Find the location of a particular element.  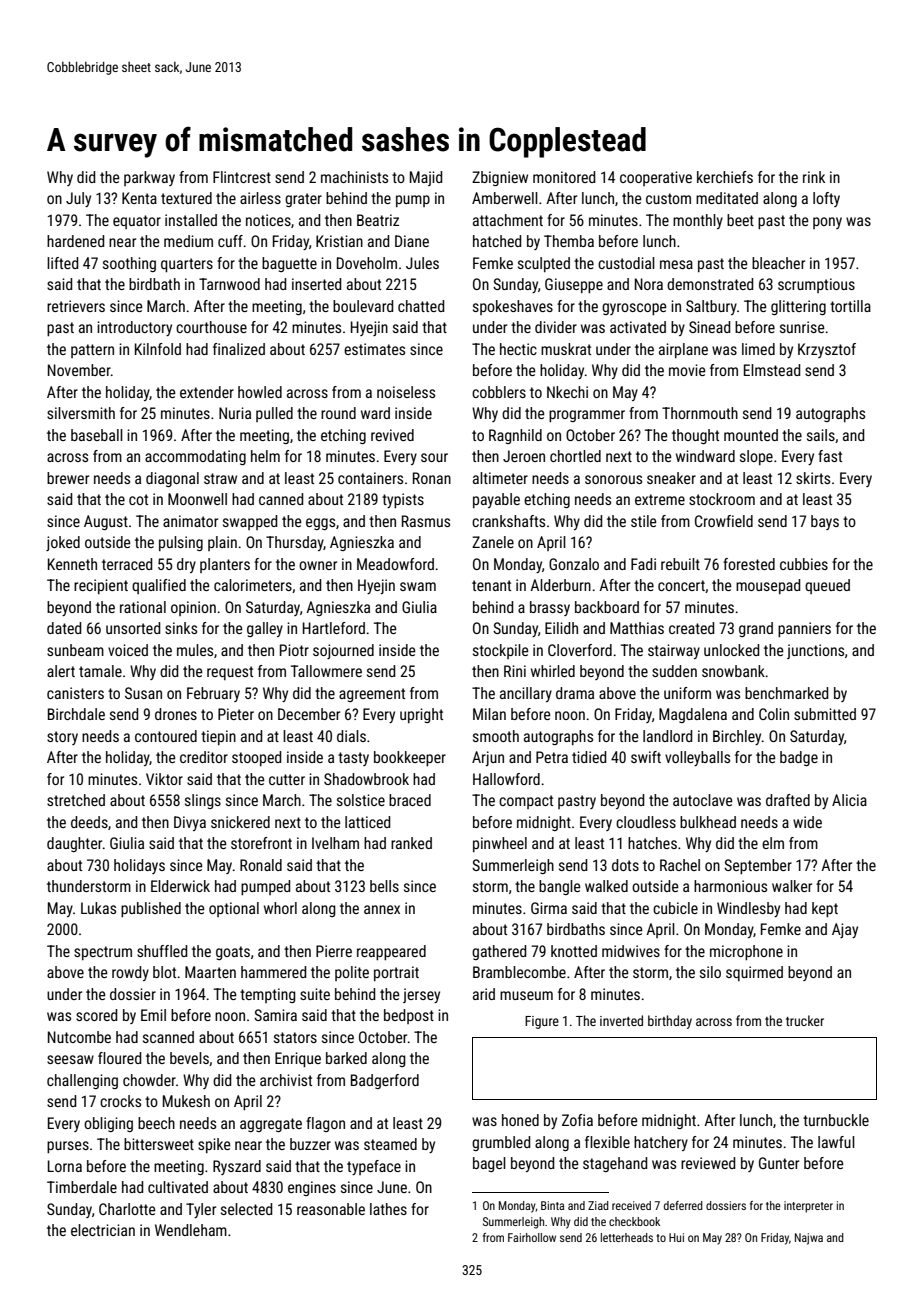

smooth is located at coordinates (496, 736).
